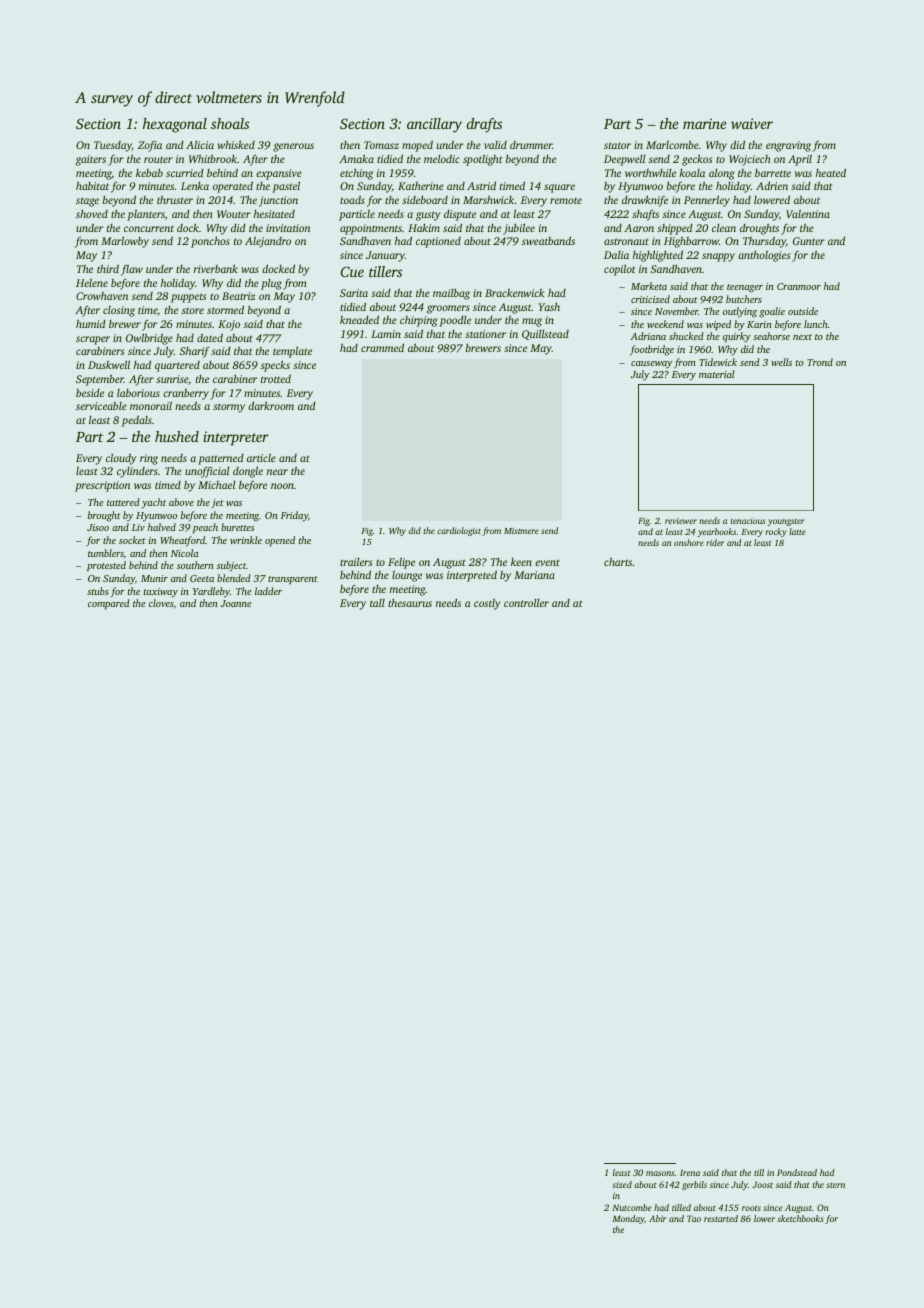 Image resolution: width=924 pixels, height=1308 pixels. Describe the element at coordinates (121, 459) in the screenshot. I see `cloudy` at that location.
